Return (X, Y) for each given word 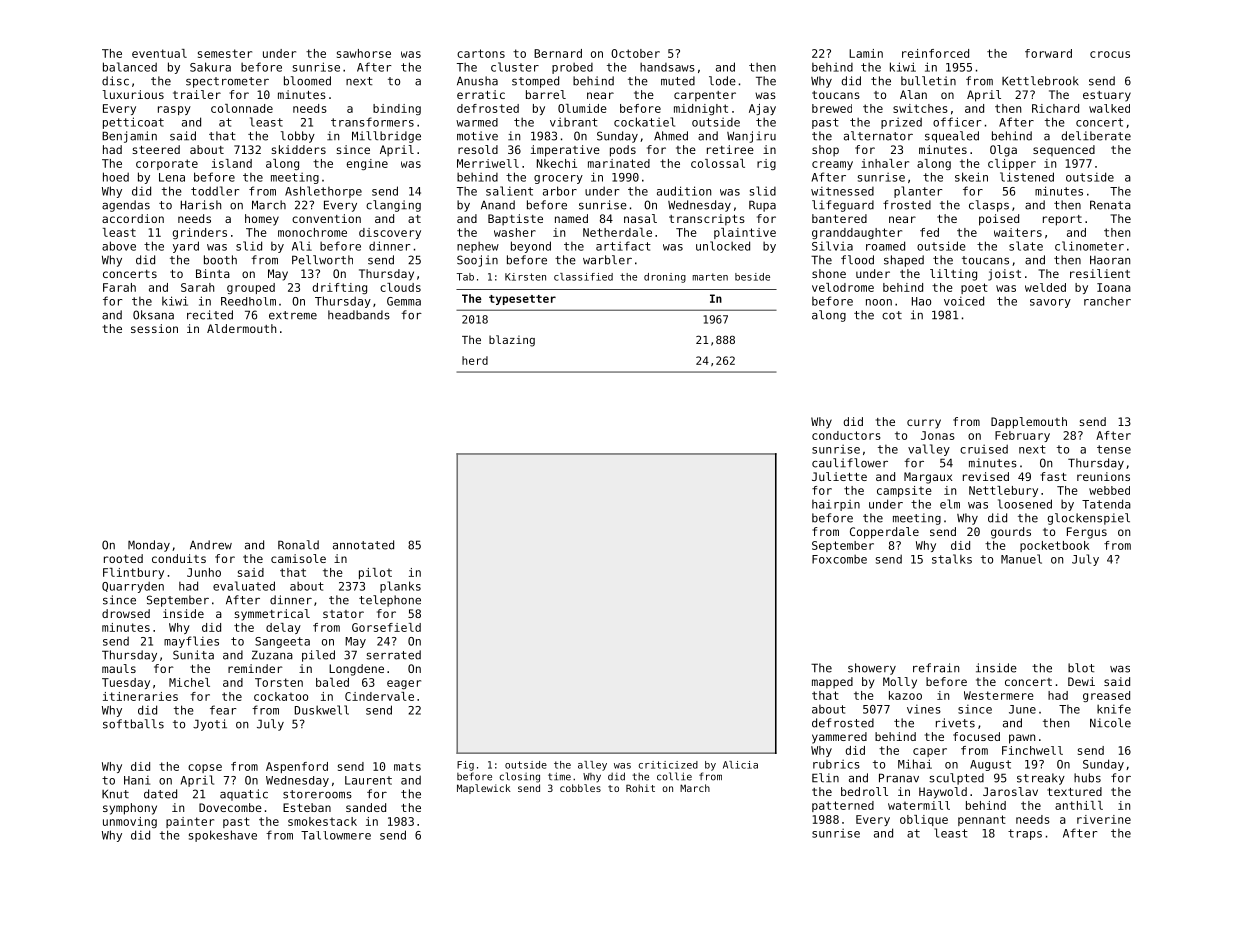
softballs (133, 724)
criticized (668, 765)
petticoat (133, 123)
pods (623, 151)
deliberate (1096, 136)
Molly (900, 683)
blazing (512, 341)
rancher (1107, 301)
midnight (701, 109)
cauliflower (850, 463)
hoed (116, 177)
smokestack (322, 821)
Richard (1055, 108)
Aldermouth (241, 328)
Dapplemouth (1029, 423)
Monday (149, 546)
